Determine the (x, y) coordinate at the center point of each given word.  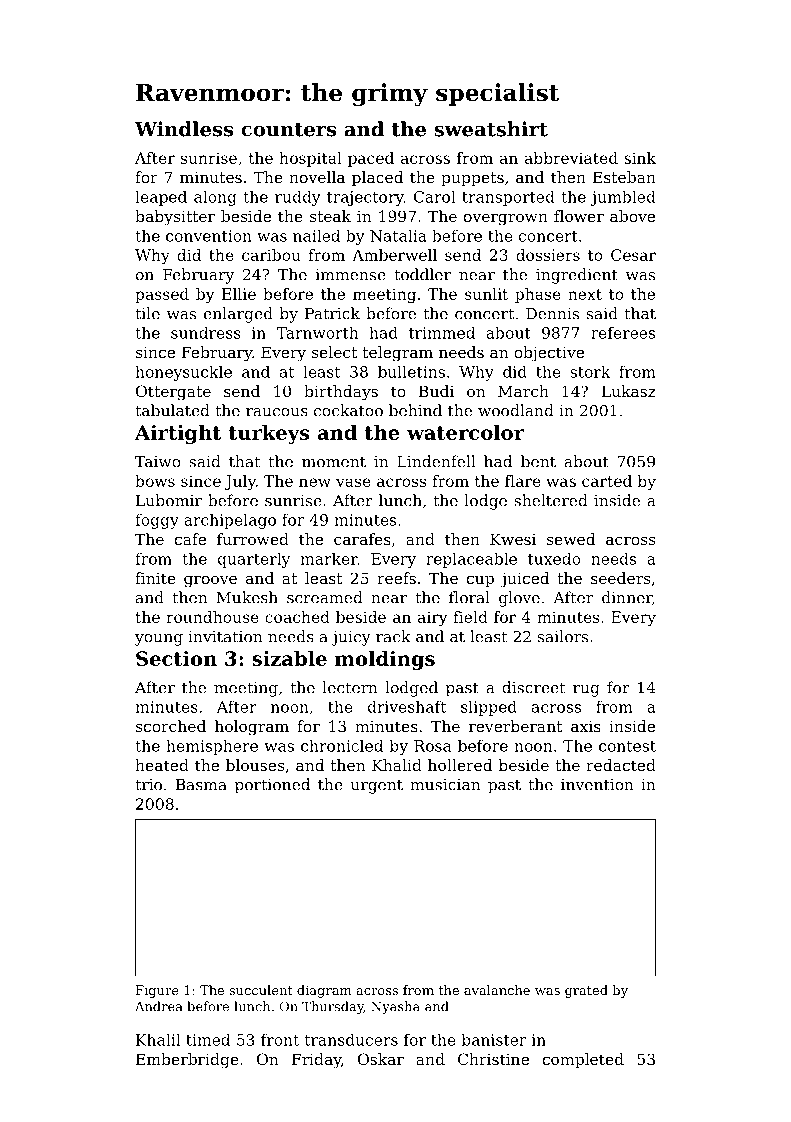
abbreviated (571, 158)
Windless (184, 129)
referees (623, 333)
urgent (376, 786)
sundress (206, 333)
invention (597, 785)
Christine (493, 1059)
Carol (435, 196)
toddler (422, 274)
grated (586, 991)
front (280, 1040)
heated (162, 765)
